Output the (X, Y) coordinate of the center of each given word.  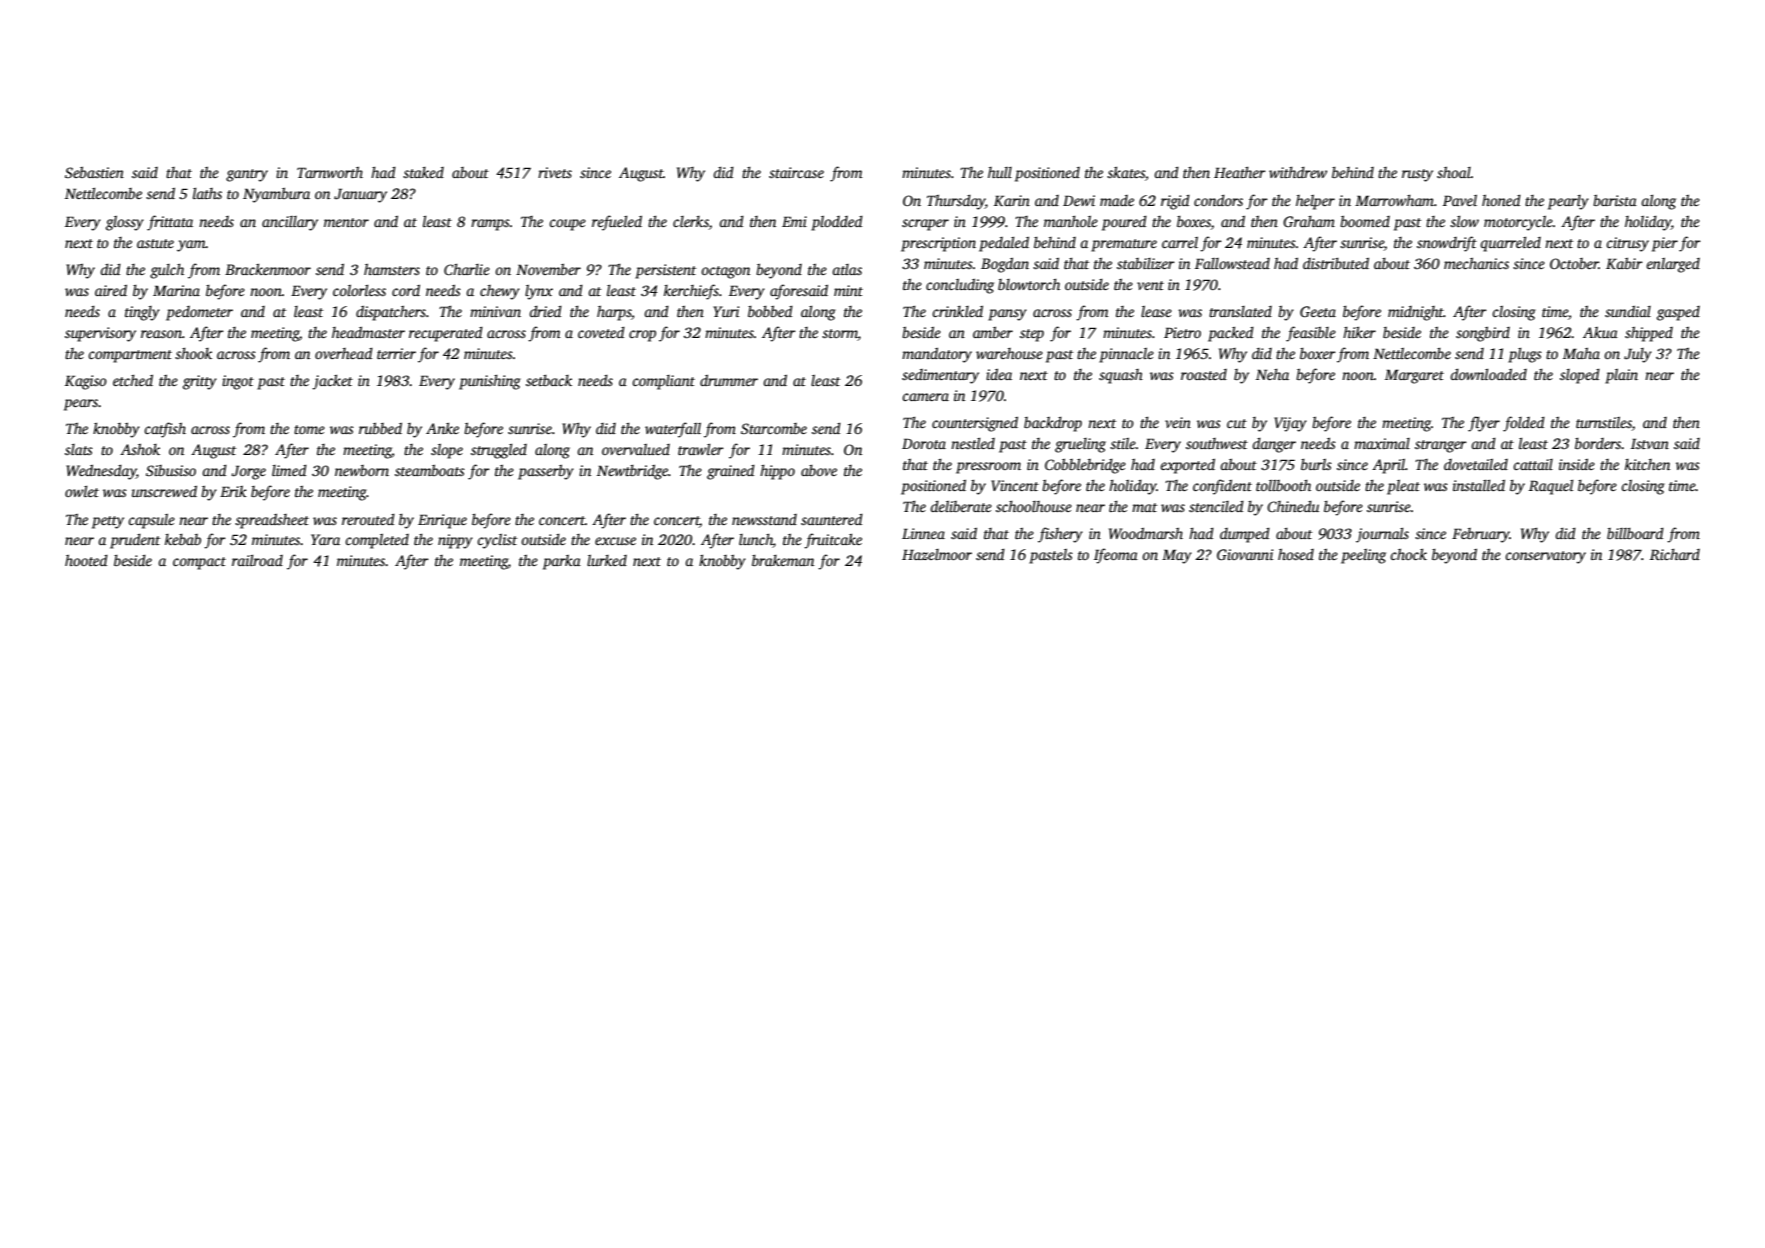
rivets (555, 172)
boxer (1318, 353)
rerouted (368, 519)
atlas (847, 269)
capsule (151, 521)
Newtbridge (632, 472)
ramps (490, 225)
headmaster (368, 332)
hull (1000, 172)
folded (1524, 424)
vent (1150, 285)
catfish (165, 430)
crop (642, 336)
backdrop (1053, 424)
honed (1501, 200)
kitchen (1647, 464)
